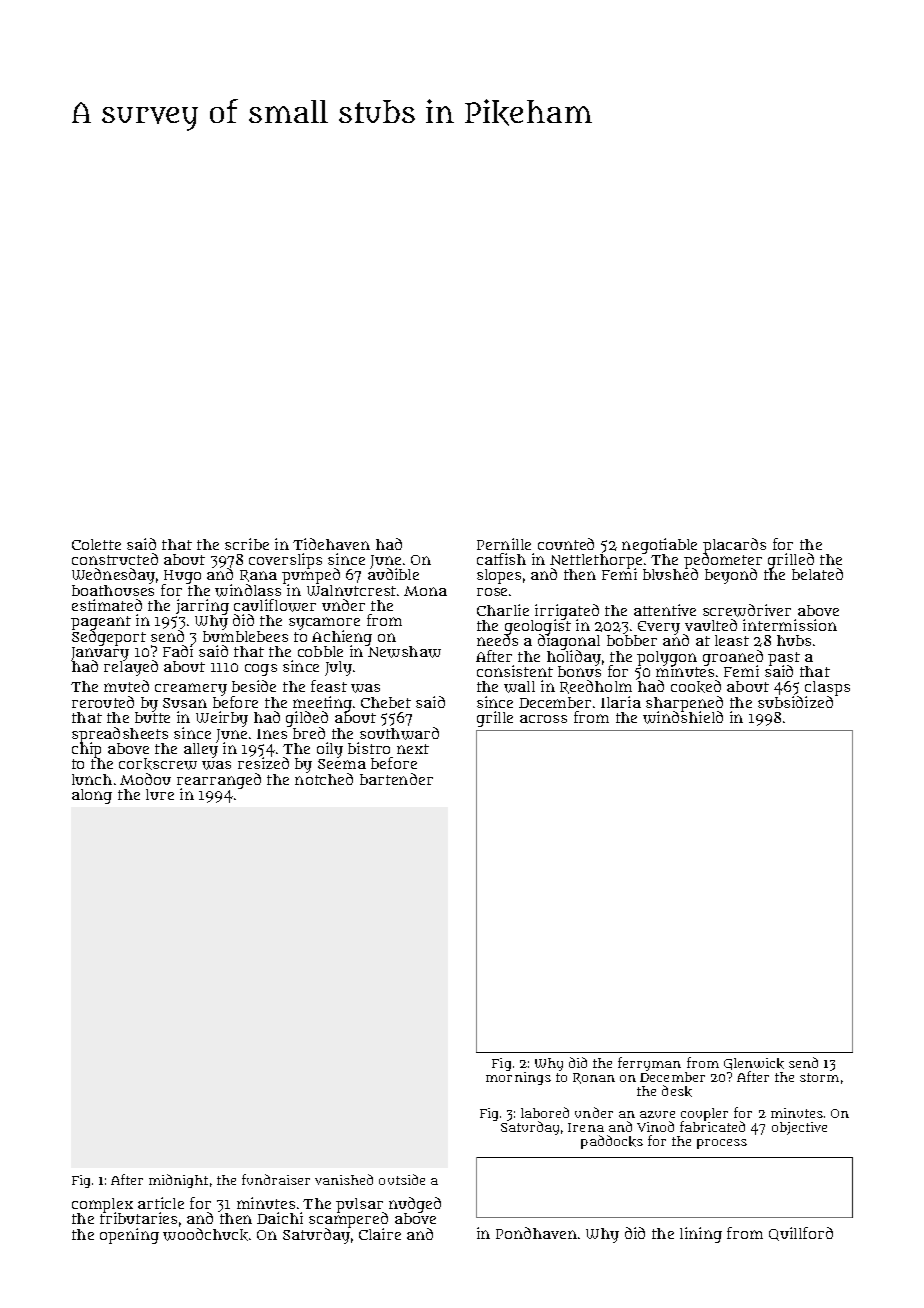 The width and height of the screenshot is (924, 1308). I want to click on southward, so click(399, 733).
